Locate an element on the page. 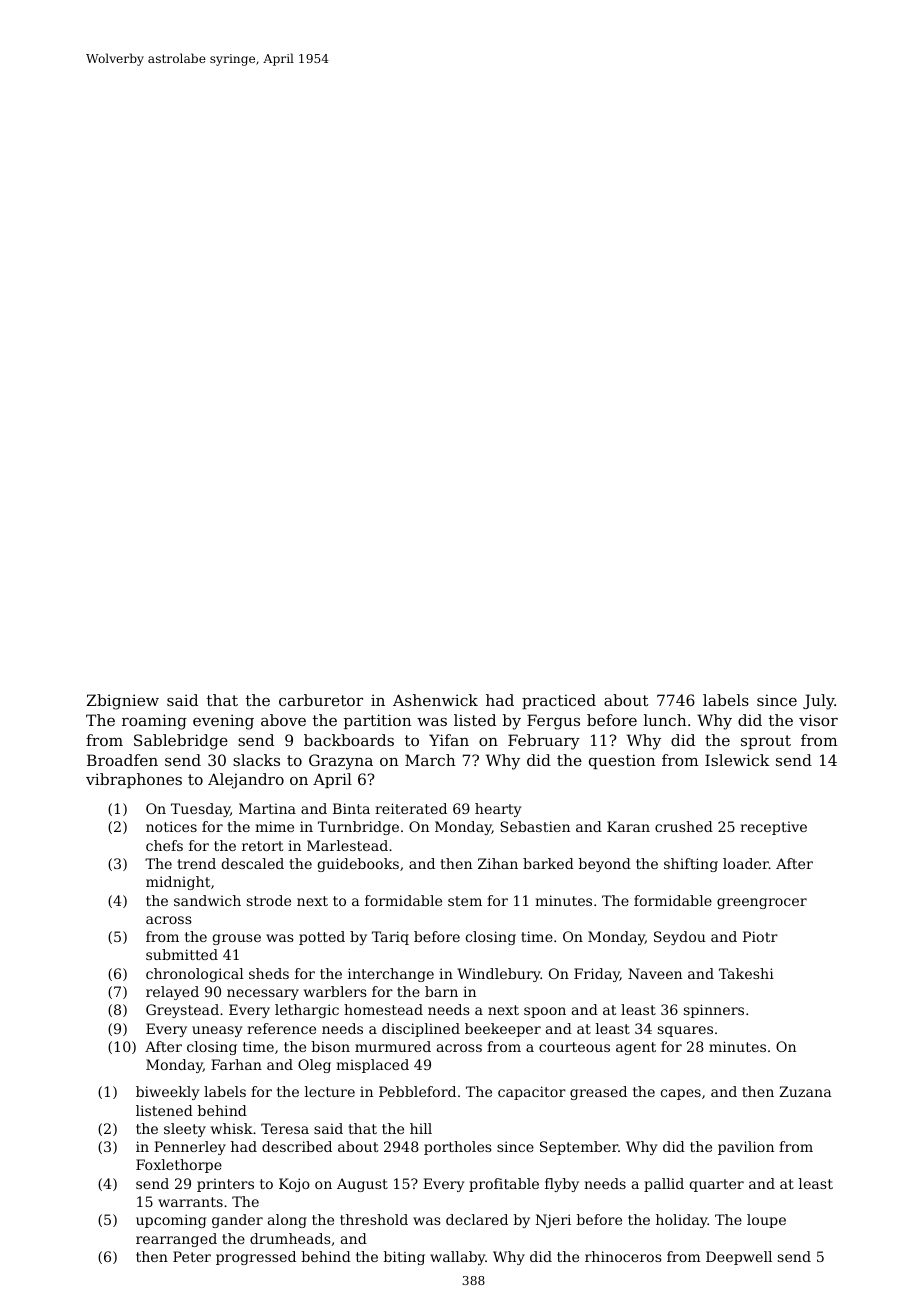 The image size is (924, 1308). barked is located at coordinates (548, 863).
